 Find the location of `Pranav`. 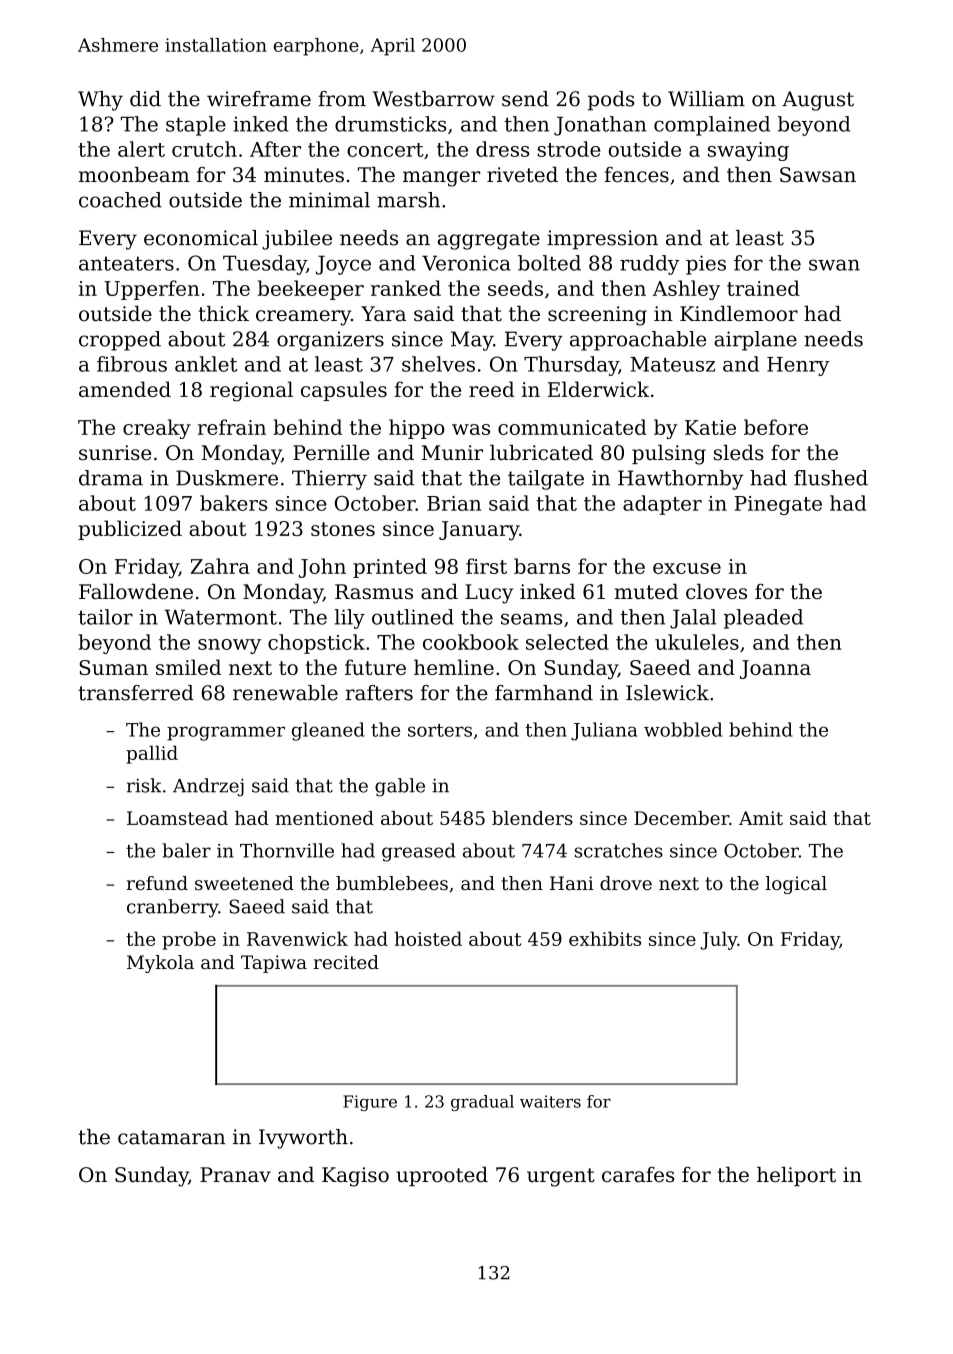

Pranav is located at coordinates (235, 1175).
